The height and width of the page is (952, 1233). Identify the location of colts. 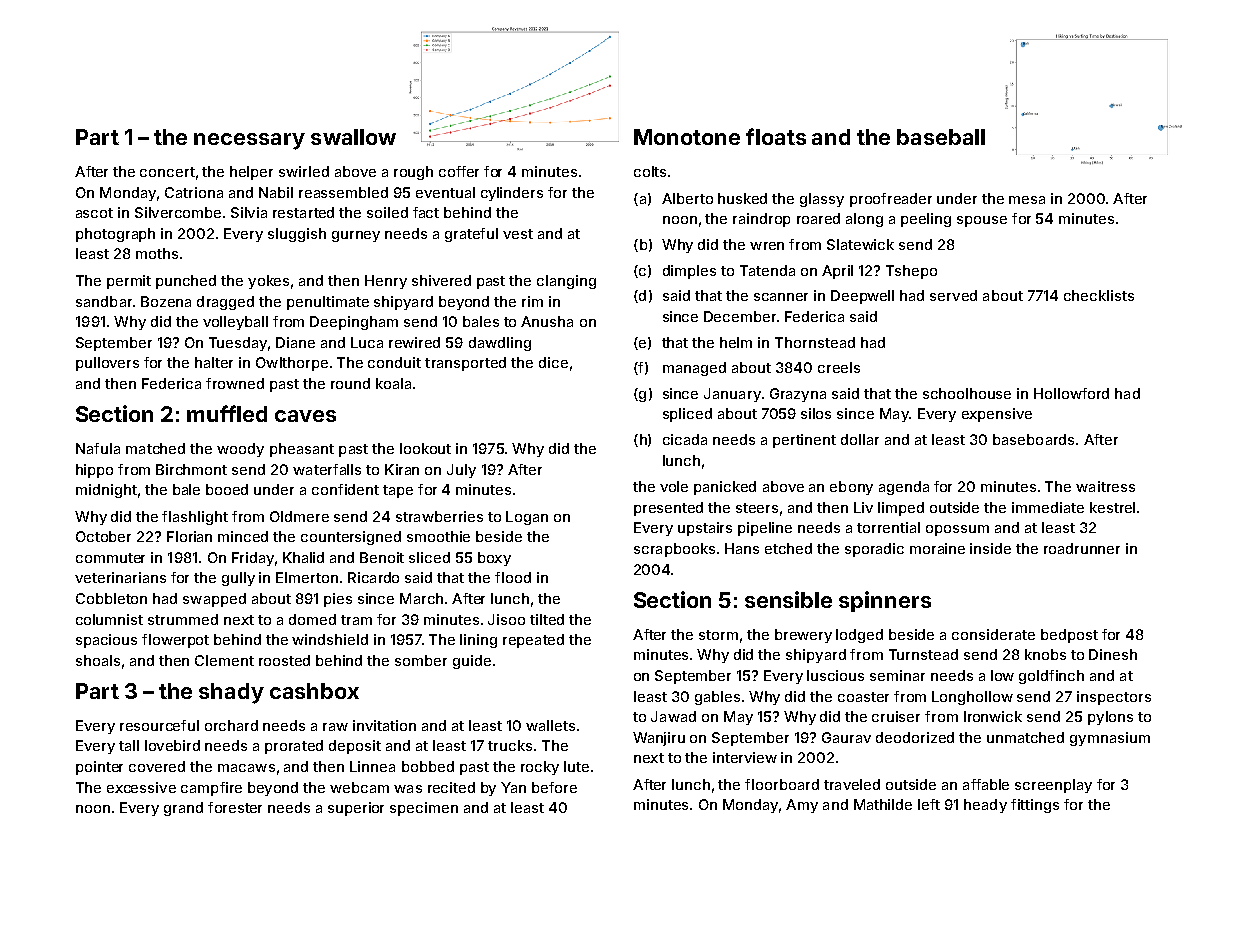
(650, 171).
